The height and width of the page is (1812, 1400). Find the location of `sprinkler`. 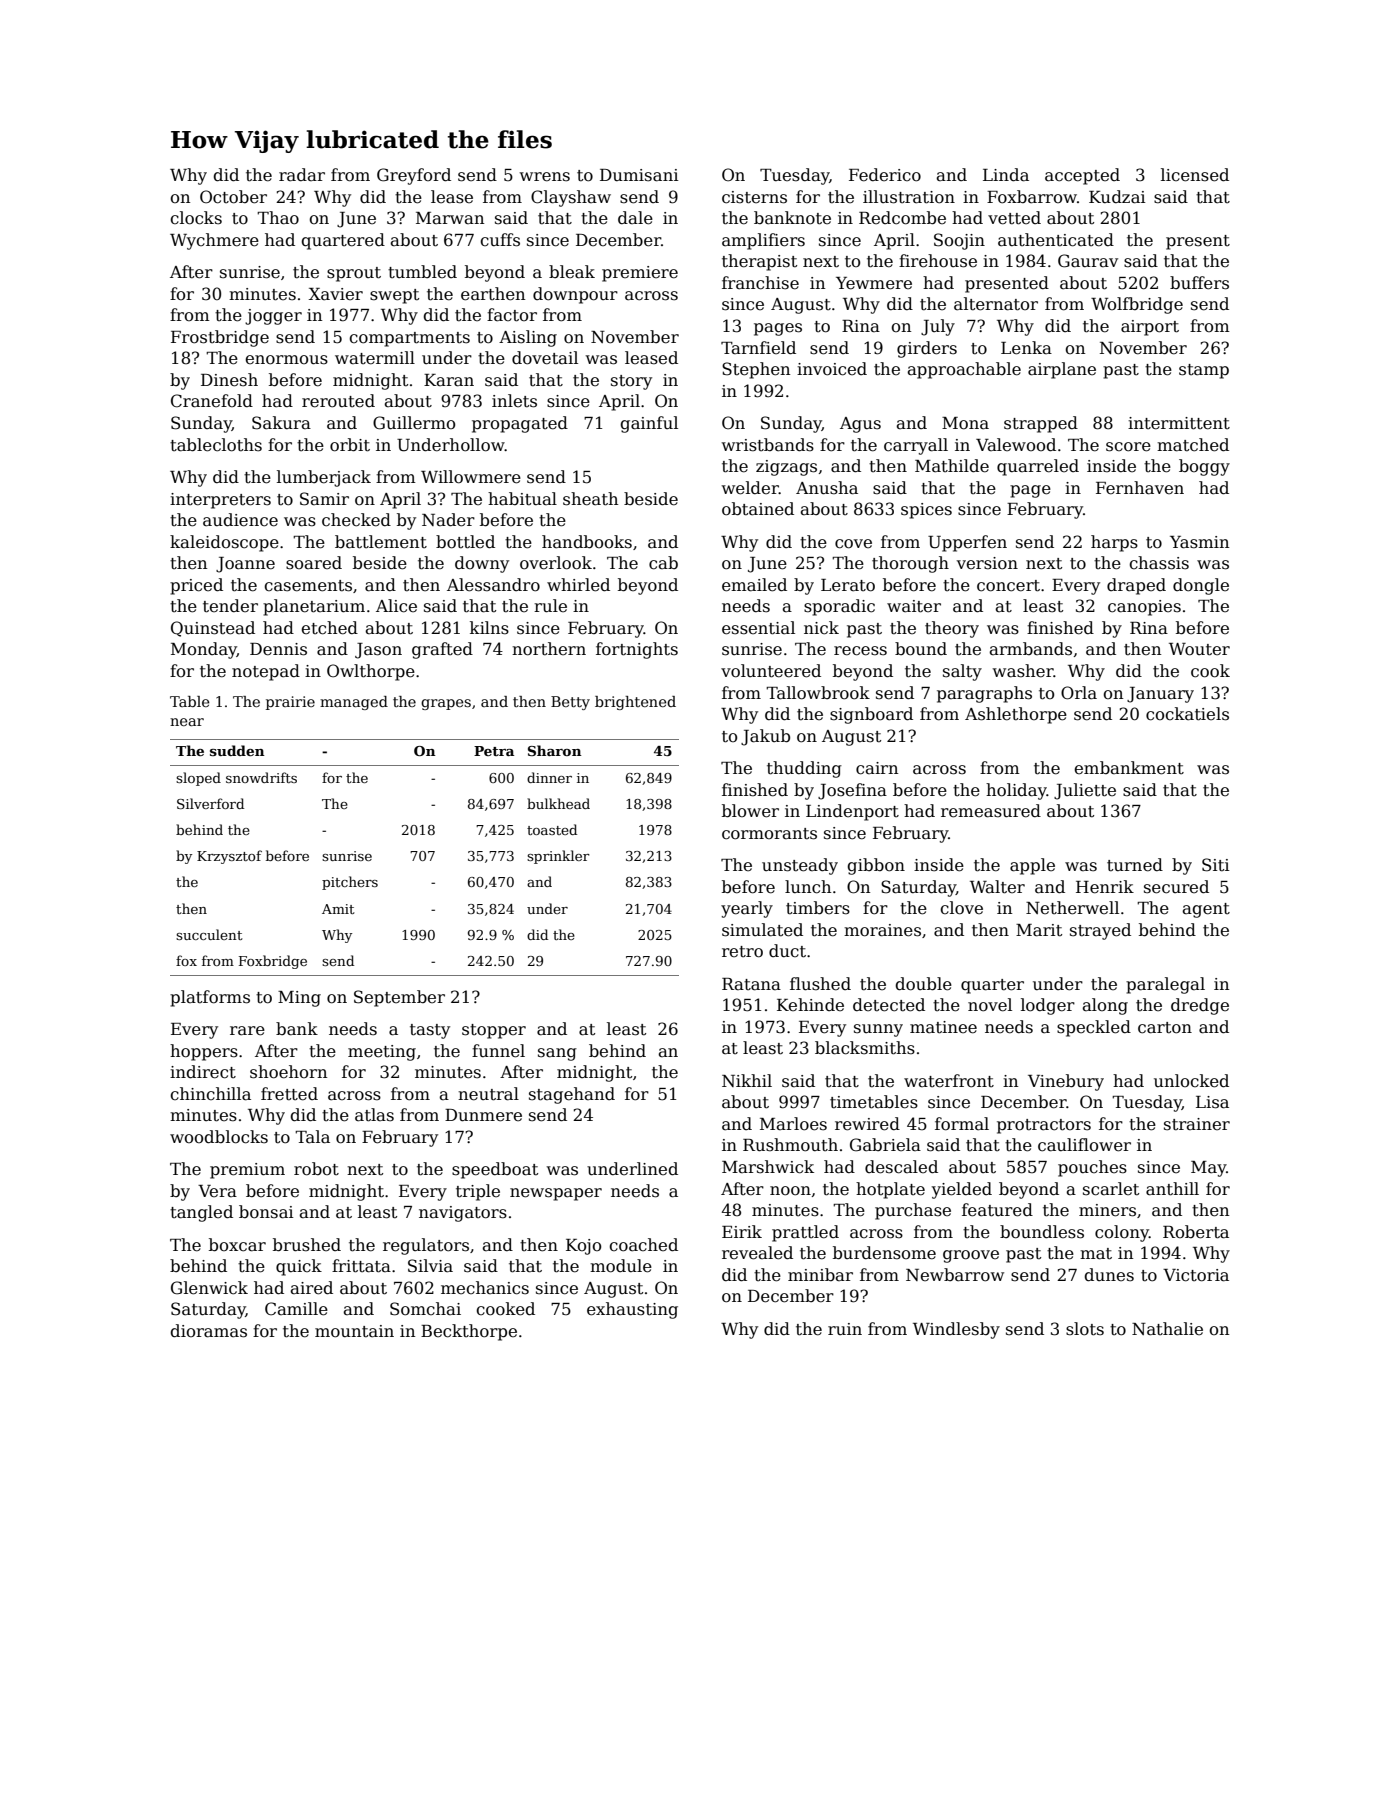

sprinkler is located at coordinates (558, 857).
